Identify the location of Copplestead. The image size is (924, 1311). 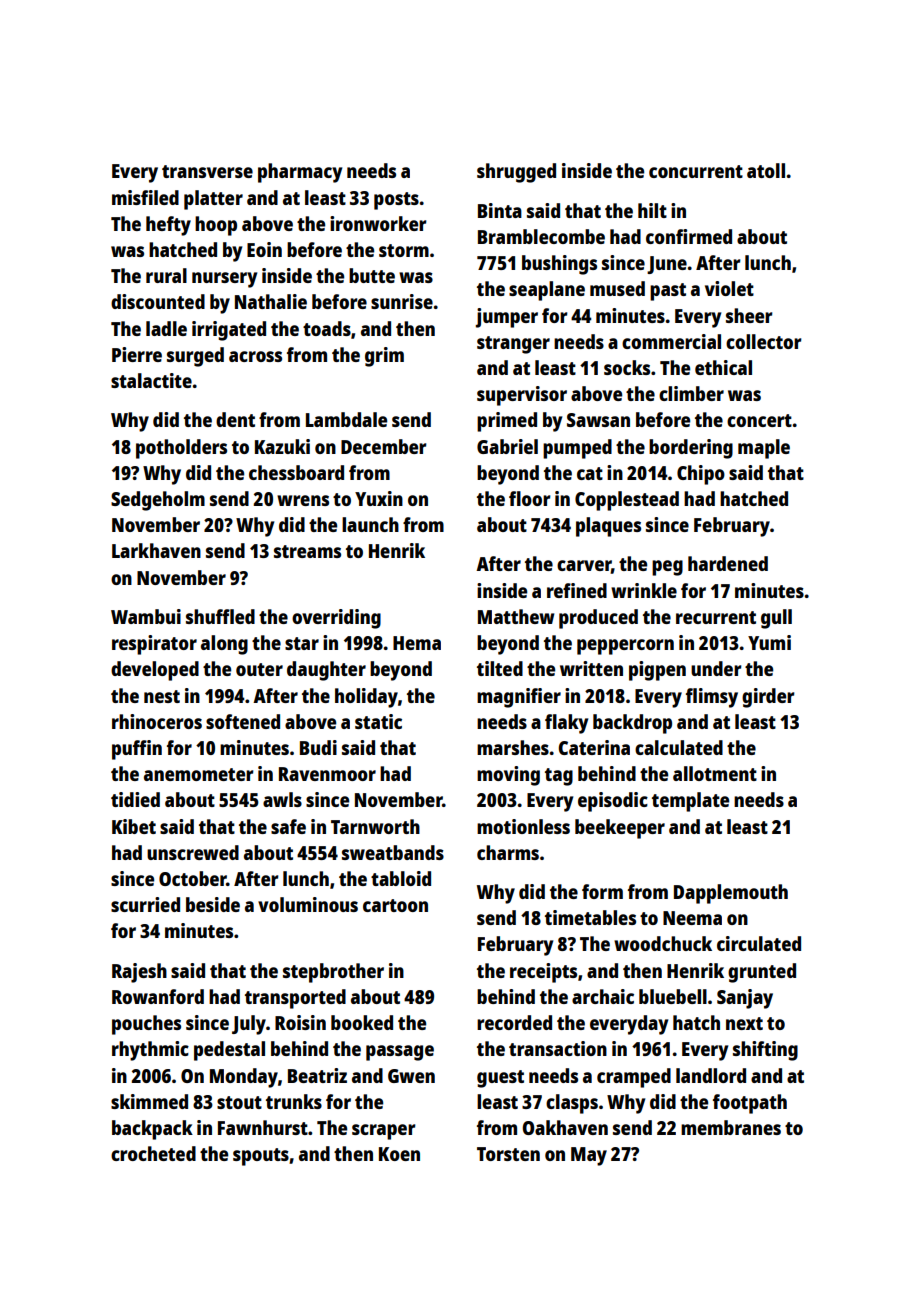
(627, 501).
